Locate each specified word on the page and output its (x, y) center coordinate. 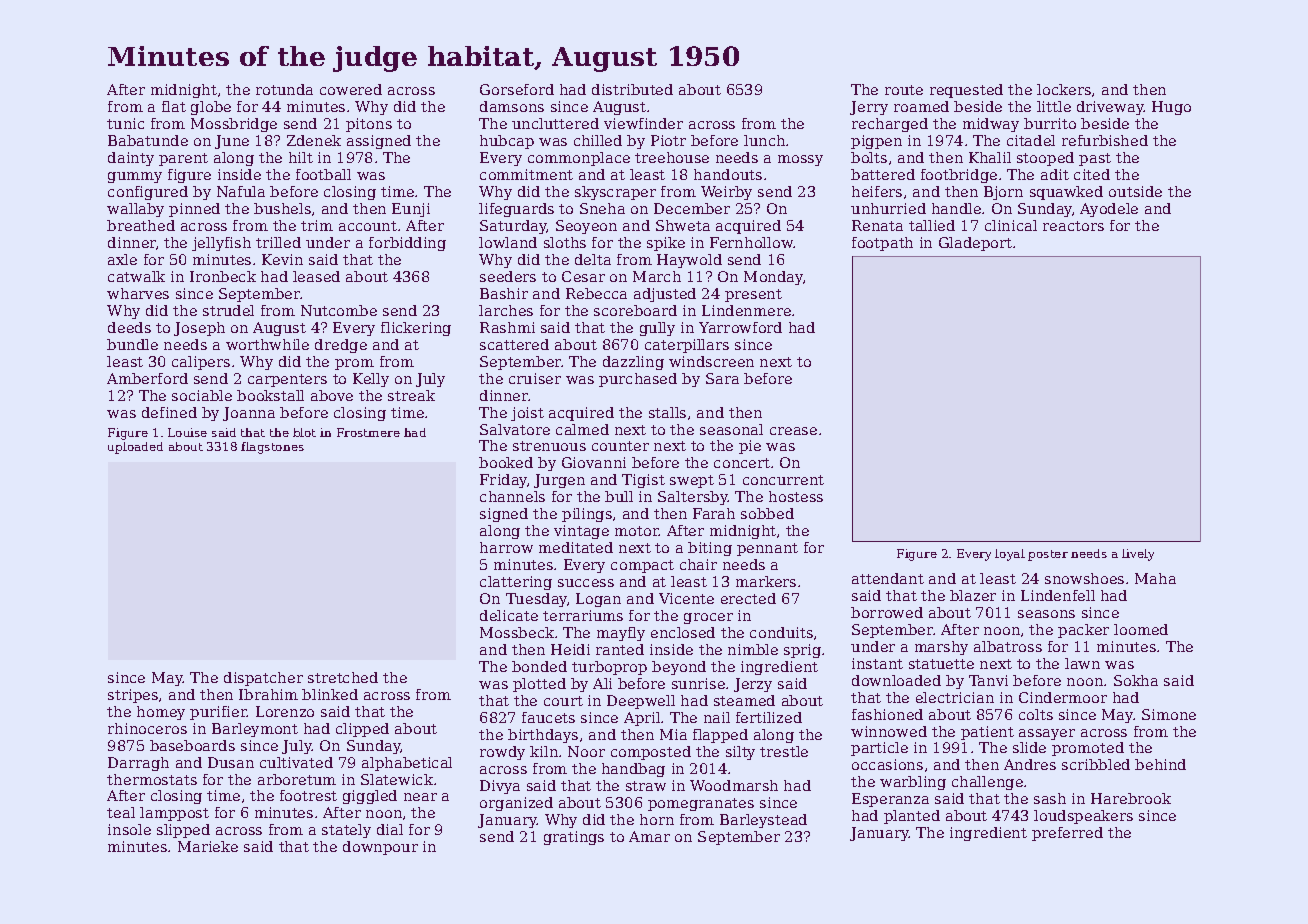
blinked (330, 694)
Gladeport (975, 244)
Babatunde (148, 140)
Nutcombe (339, 310)
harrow (506, 547)
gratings (574, 838)
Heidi (570, 649)
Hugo (1171, 108)
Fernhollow (752, 242)
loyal (1010, 555)
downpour (380, 848)
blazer (973, 595)
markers (766, 581)
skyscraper (615, 193)
